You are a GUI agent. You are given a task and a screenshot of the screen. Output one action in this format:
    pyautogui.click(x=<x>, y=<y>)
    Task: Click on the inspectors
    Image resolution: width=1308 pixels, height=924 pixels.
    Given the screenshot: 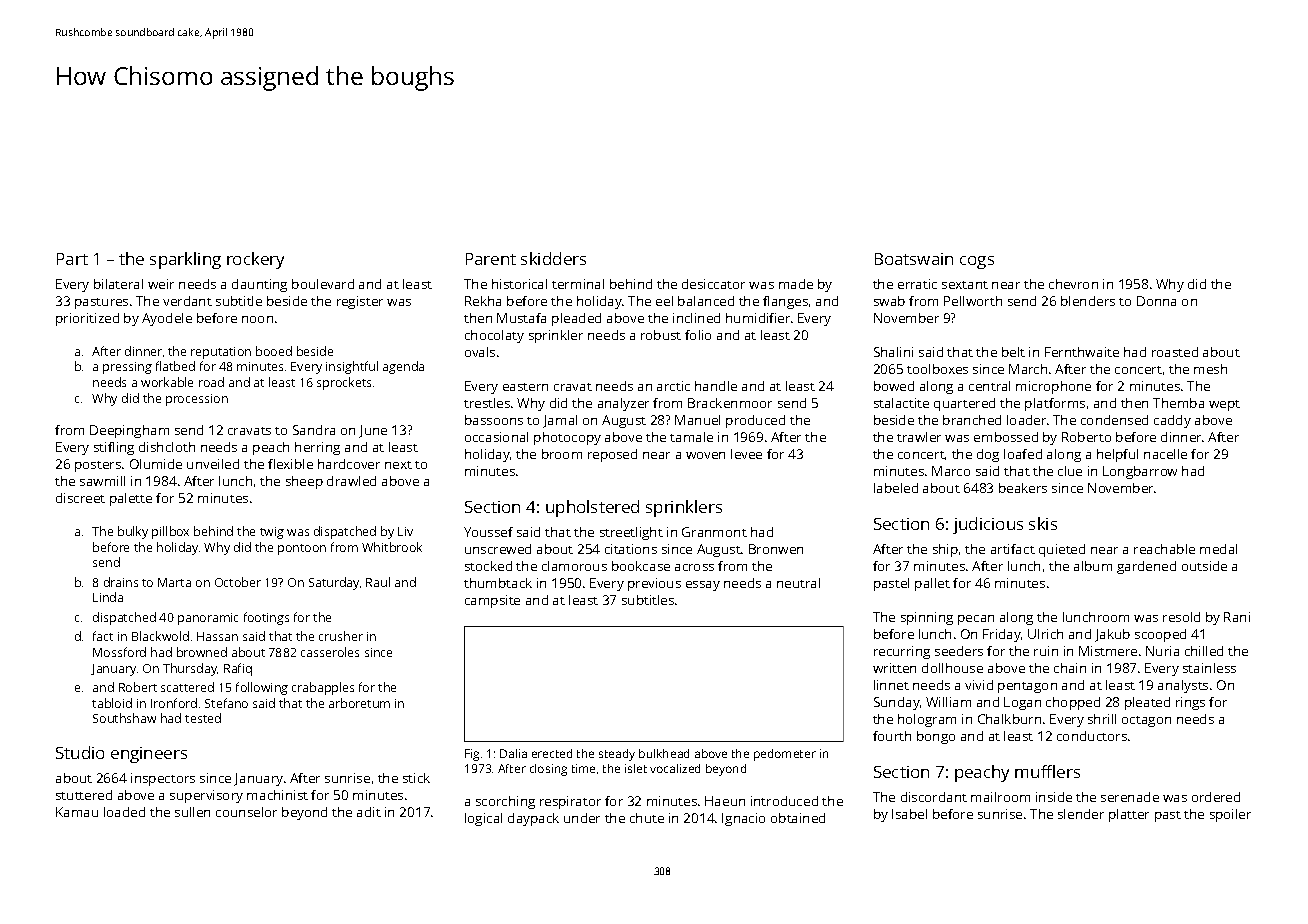 What is the action you would take?
    pyautogui.click(x=163, y=779)
